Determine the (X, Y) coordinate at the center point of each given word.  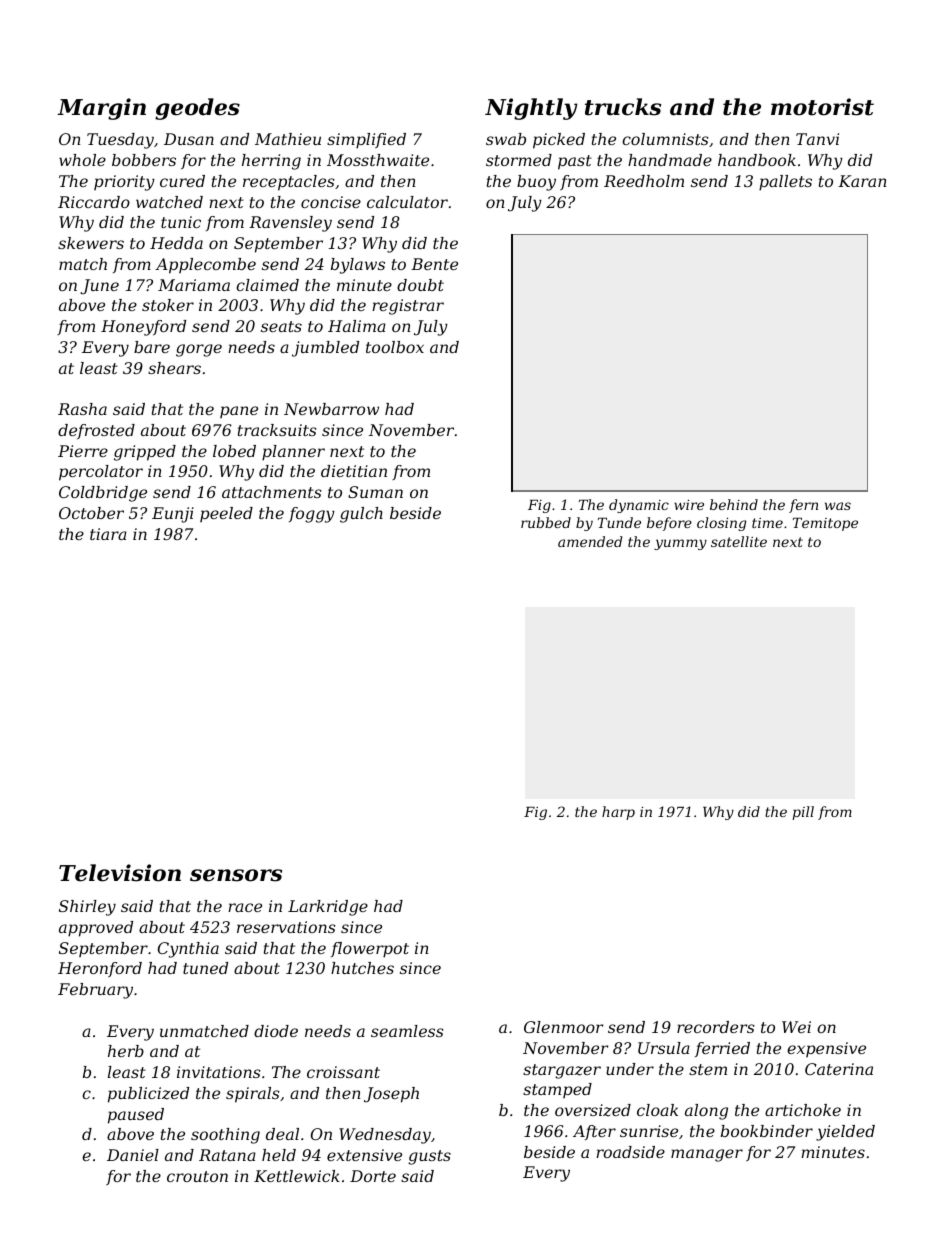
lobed (234, 451)
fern (803, 506)
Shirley (87, 908)
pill (803, 813)
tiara (108, 534)
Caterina (839, 1069)
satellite (739, 541)
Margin (101, 109)
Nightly (531, 109)
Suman (375, 492)
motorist (822, 107)
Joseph (391, 1095)
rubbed (546, 522)
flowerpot (370, 950)
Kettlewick (297, 1176)
